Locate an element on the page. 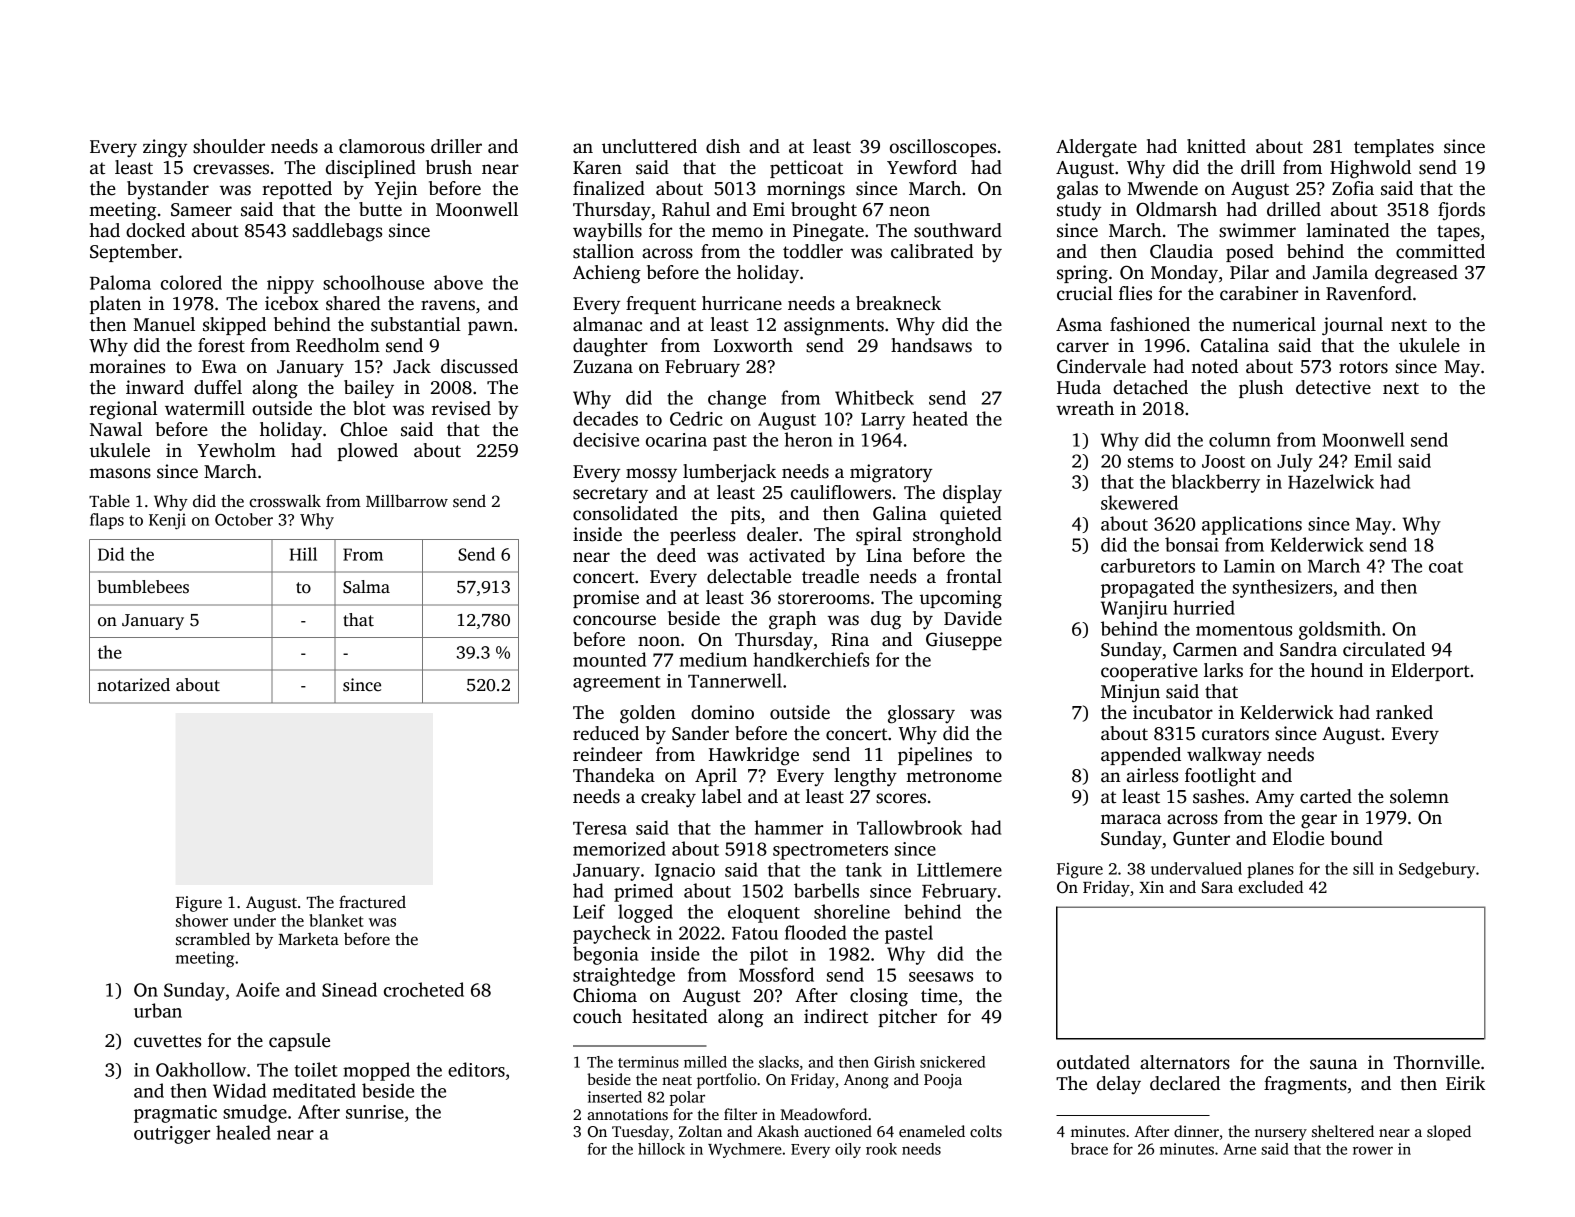  healed is located at coordinates (243, 1132).
